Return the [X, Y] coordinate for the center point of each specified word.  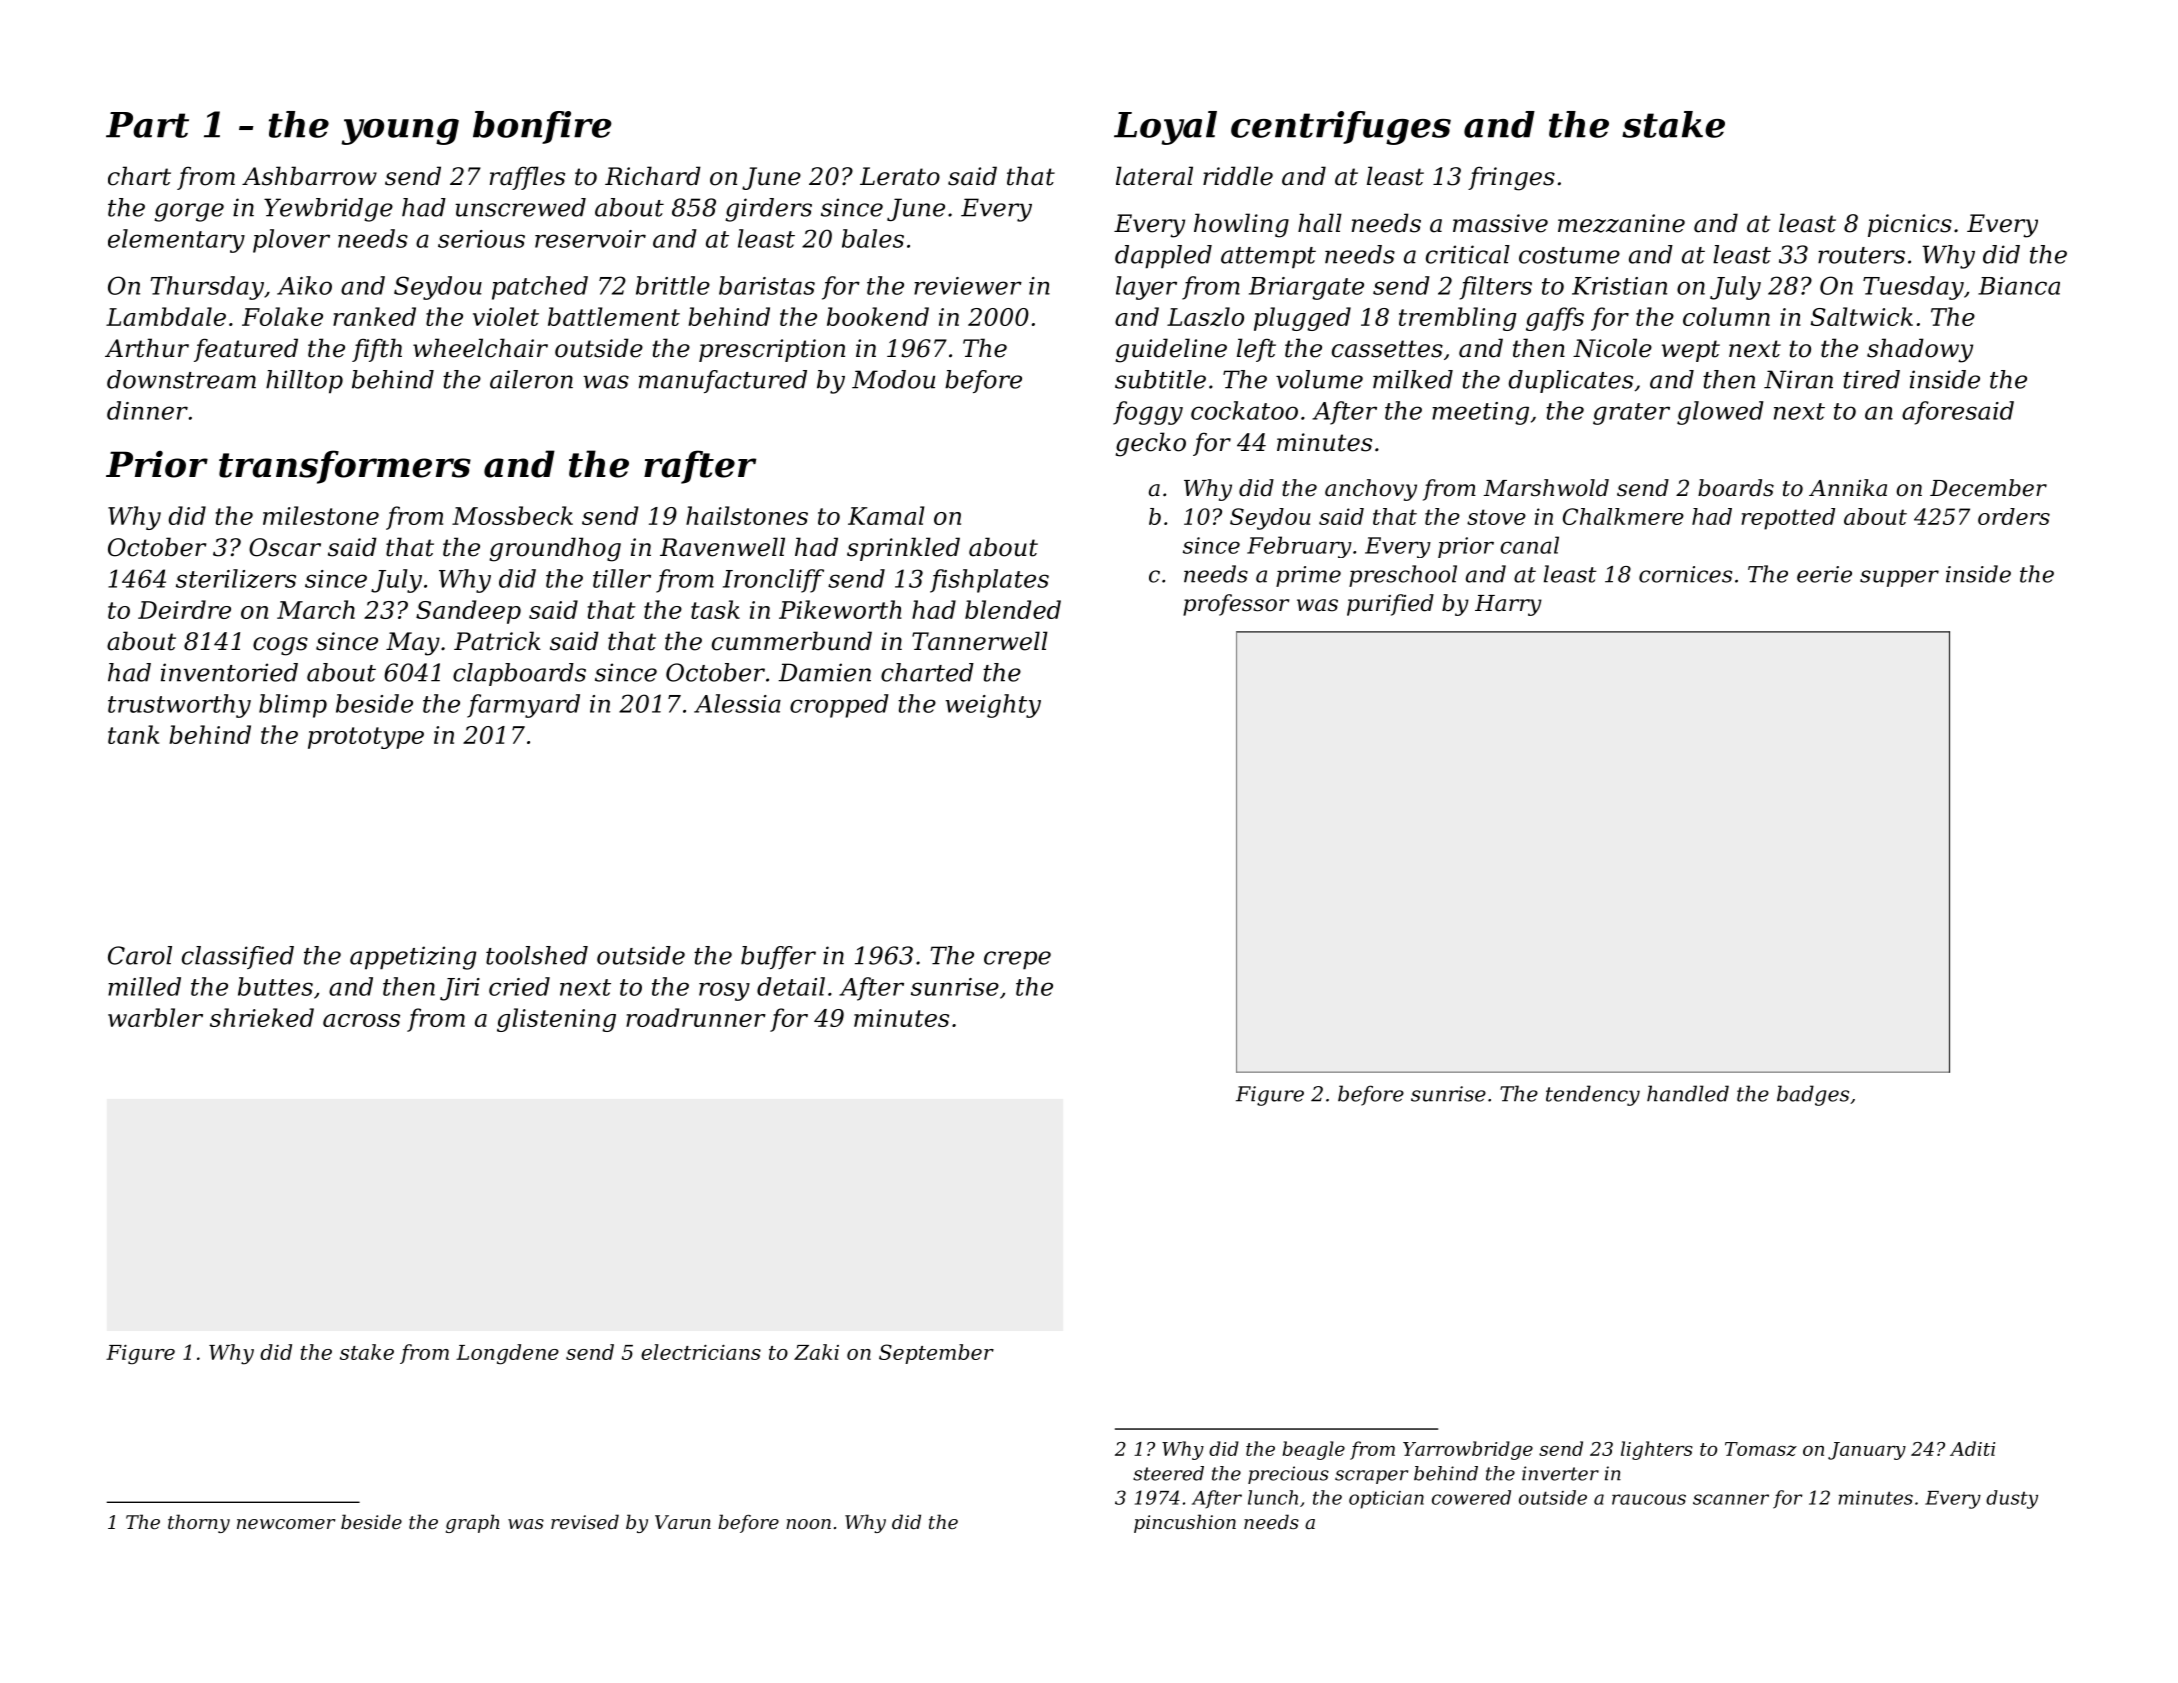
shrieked [262, 1017]
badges [1813, 1095]
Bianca [2019, 286]
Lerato [900, 176]
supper [1899, 578]
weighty [993, 706]
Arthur [147, 348]
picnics [1910, 225]
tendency [1593, 1095]
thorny [199, 1523]
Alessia [737, 703]
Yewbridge [328, 210]
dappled [1163, 257]
